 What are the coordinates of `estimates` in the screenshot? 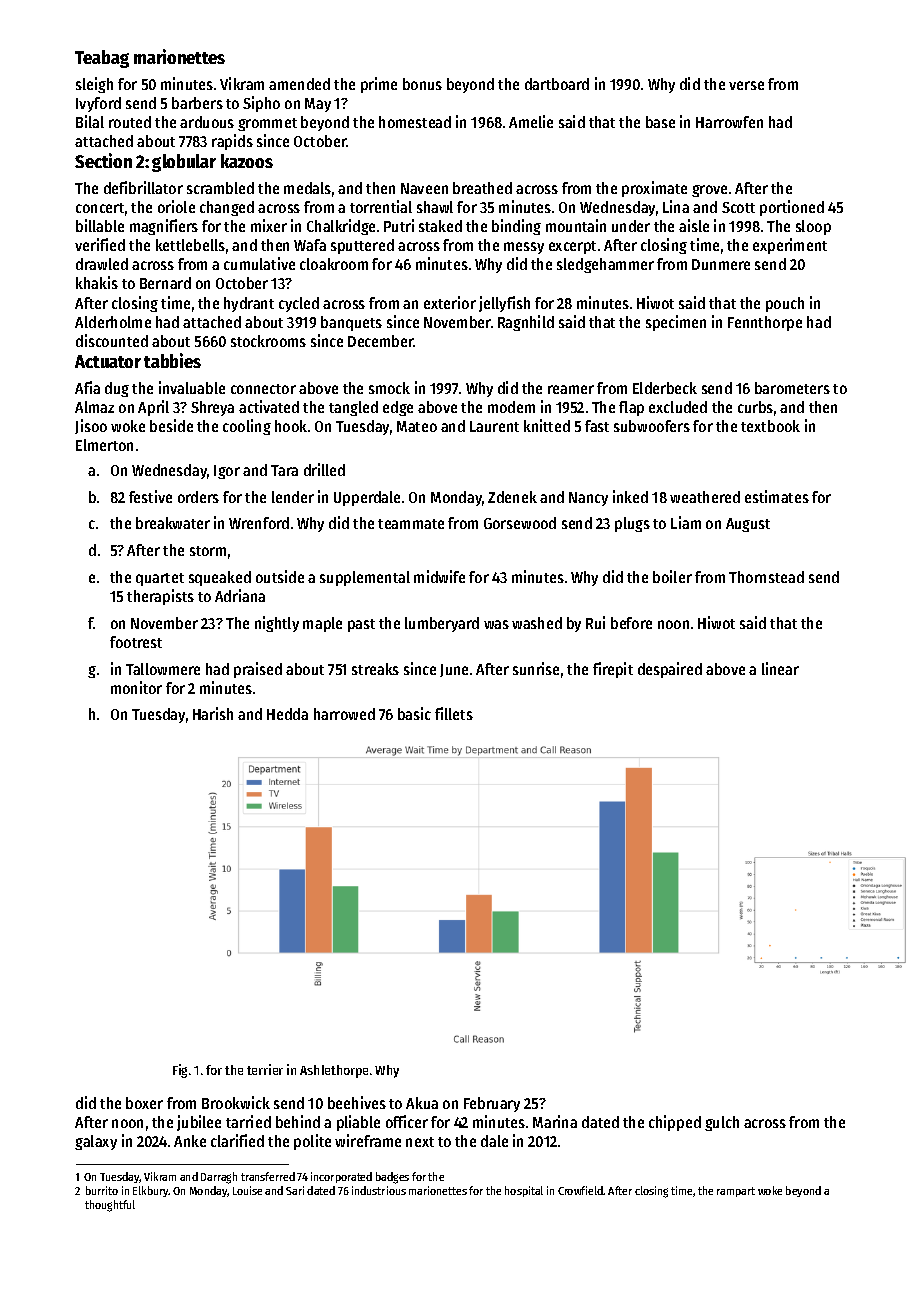 It's located at (777, 496).
